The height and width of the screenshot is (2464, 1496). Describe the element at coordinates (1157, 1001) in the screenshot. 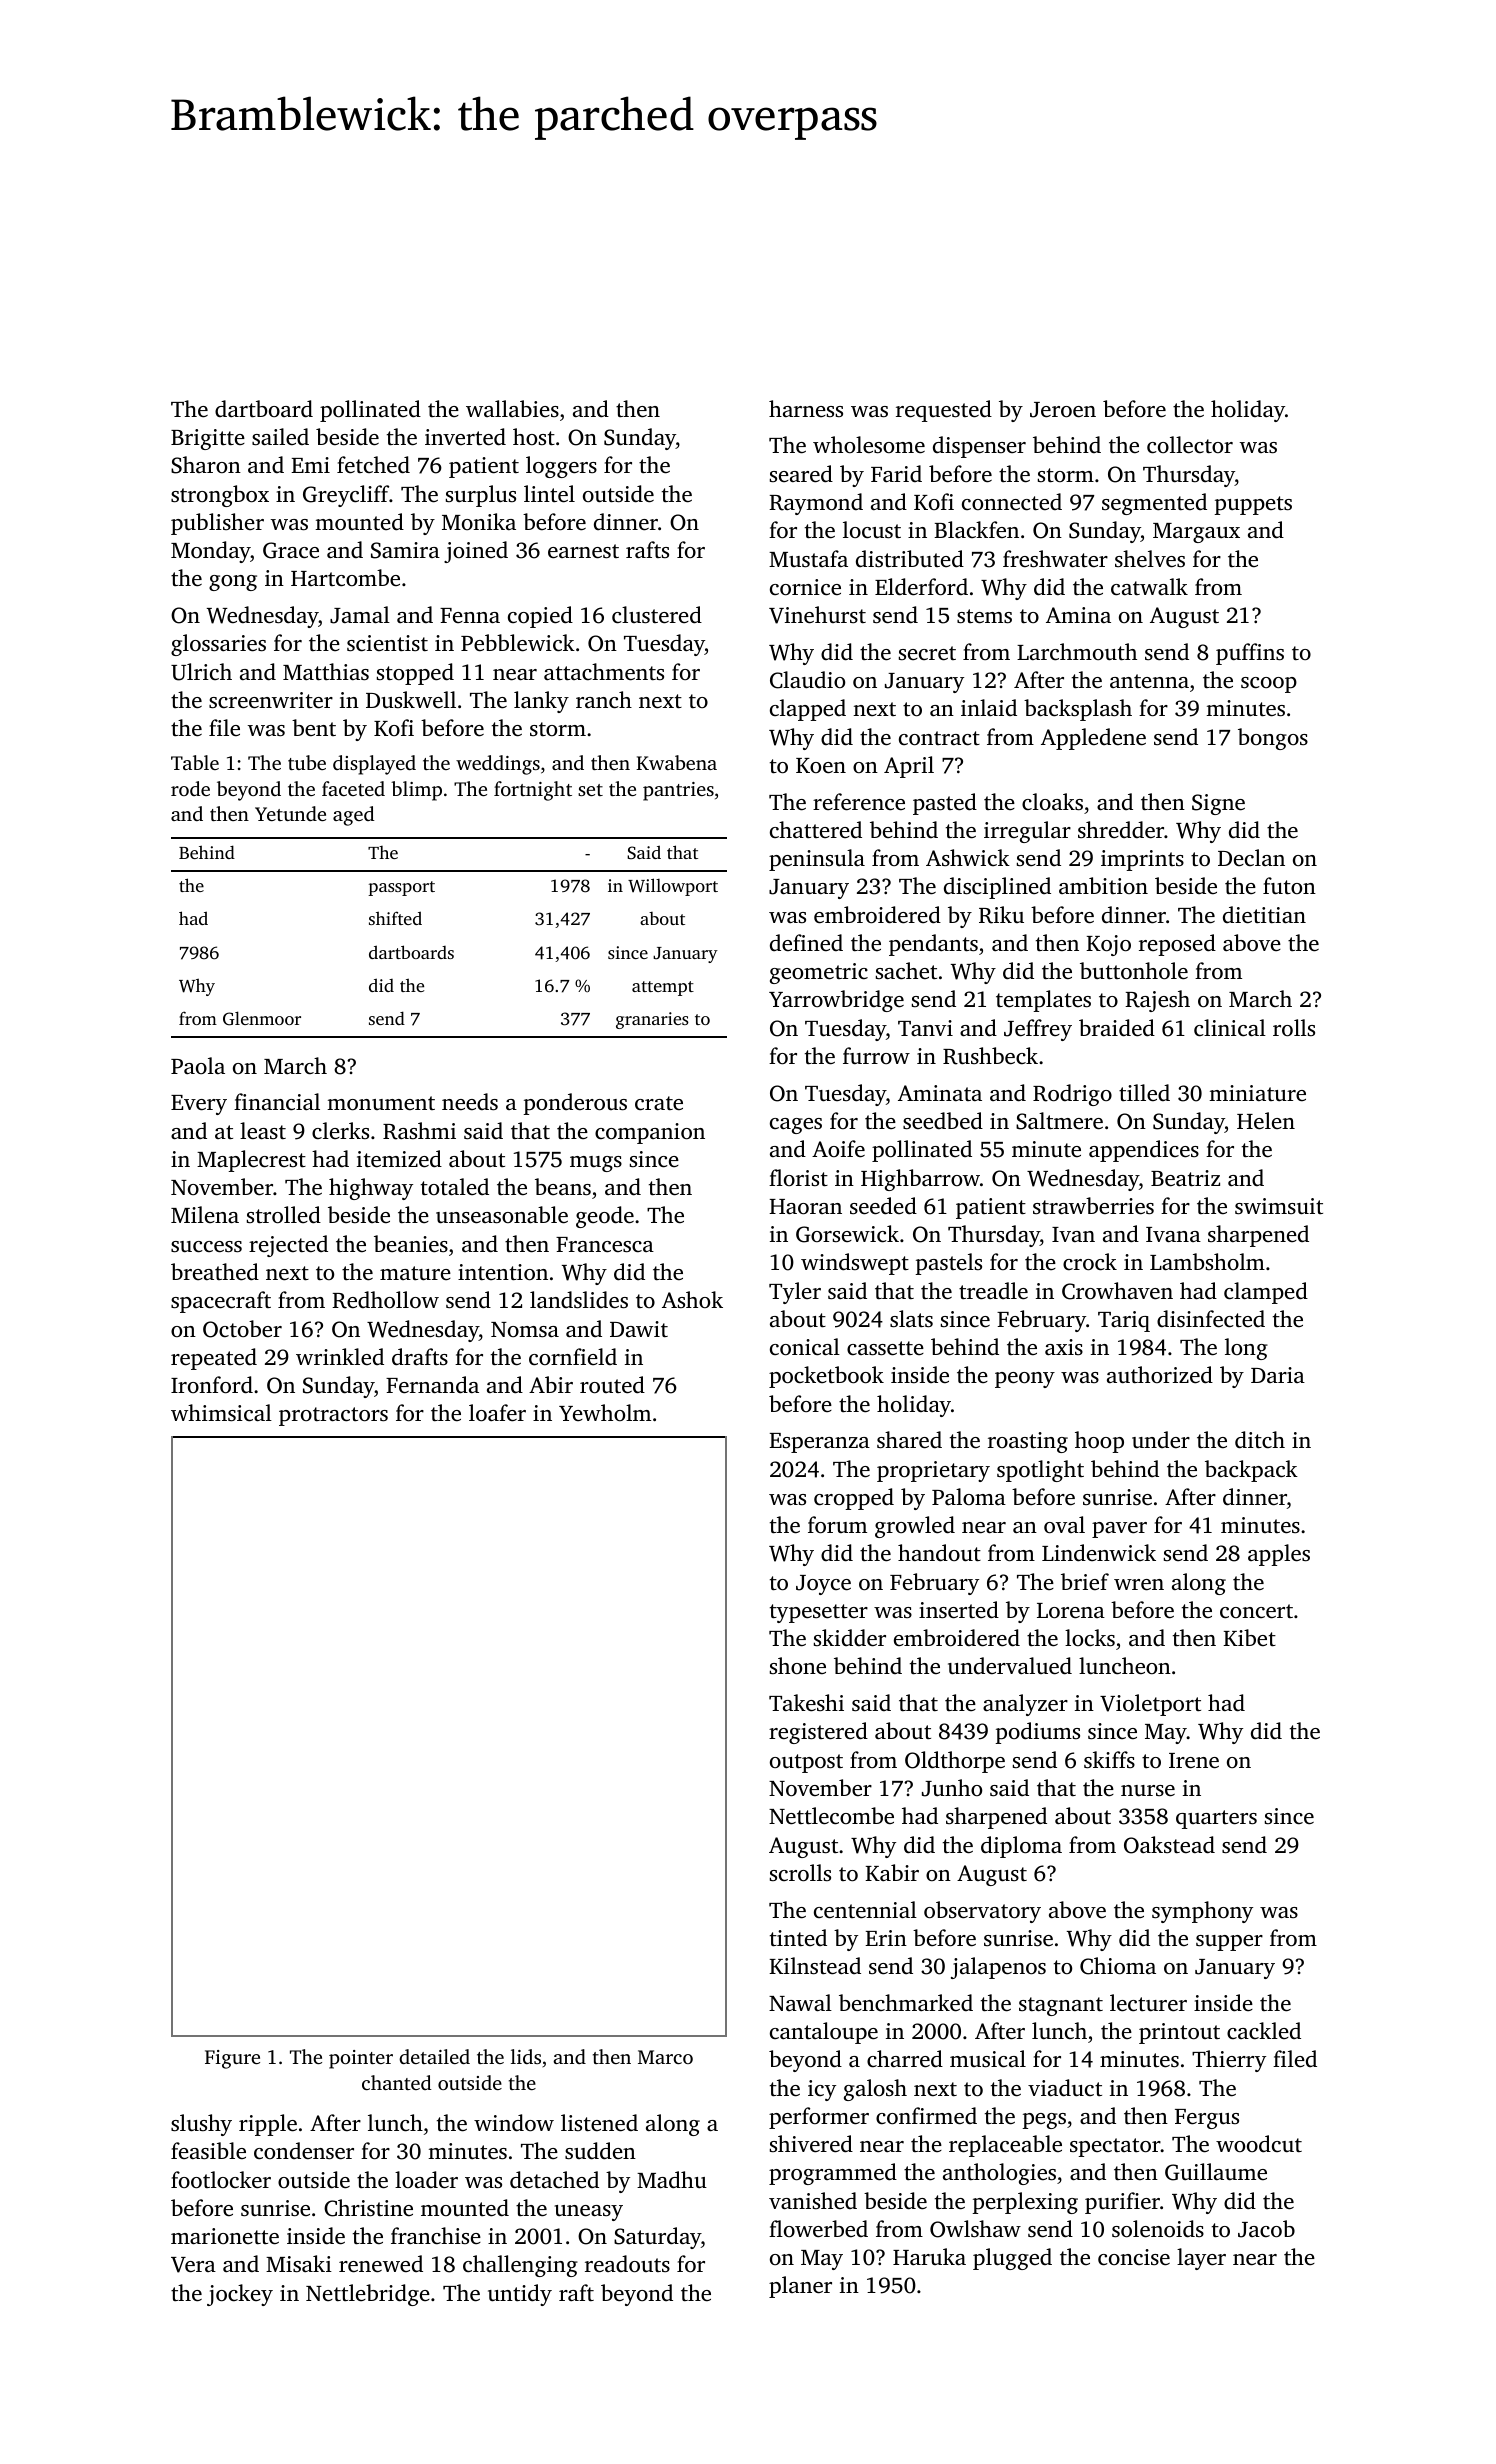

I see `Rajesh` at that location.
